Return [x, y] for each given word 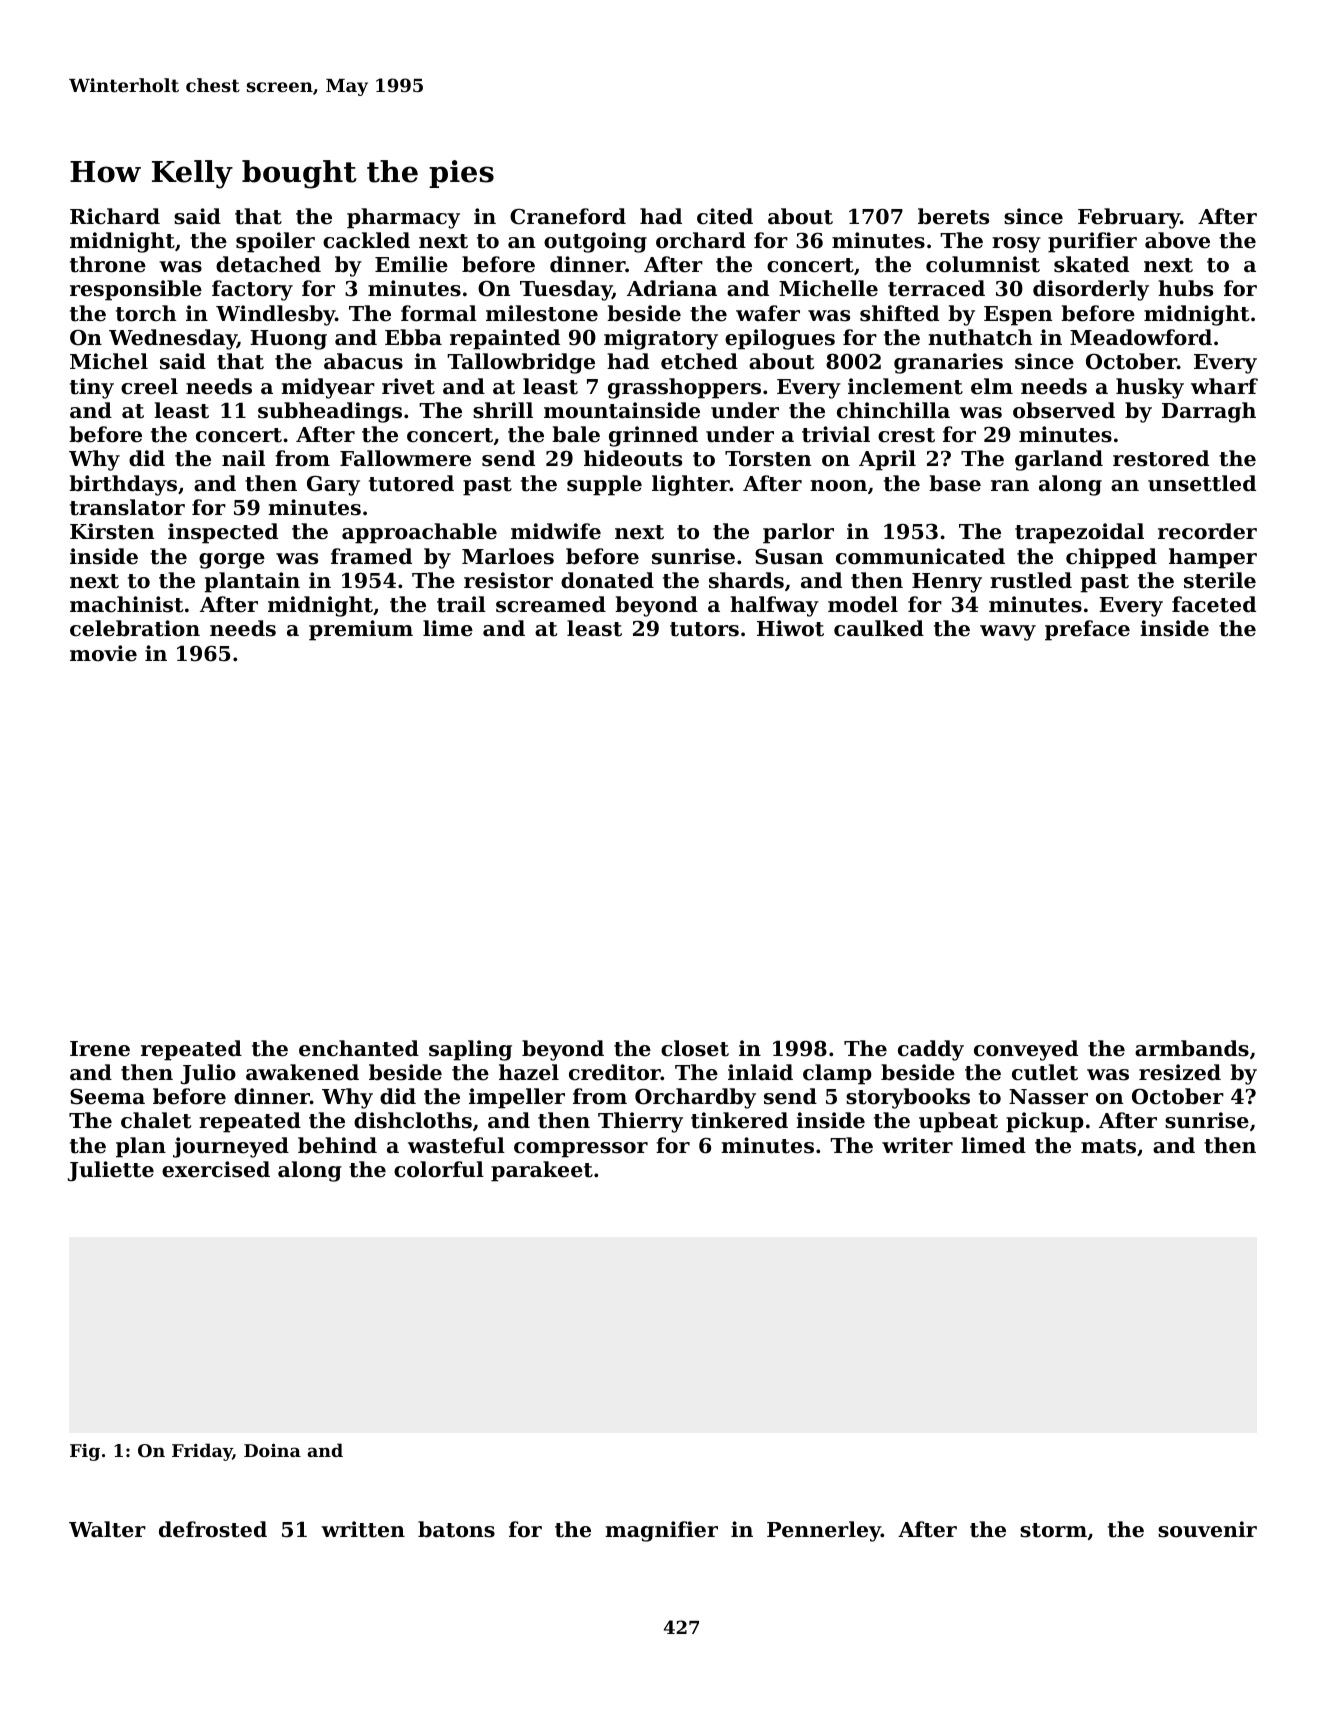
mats [1108, 1146]
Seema [107, 1096]
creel [149, 386]
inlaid [760, 1072]
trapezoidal [1079, 533]
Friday [202, 1452]
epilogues [780, 339]
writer [917, 1145]
